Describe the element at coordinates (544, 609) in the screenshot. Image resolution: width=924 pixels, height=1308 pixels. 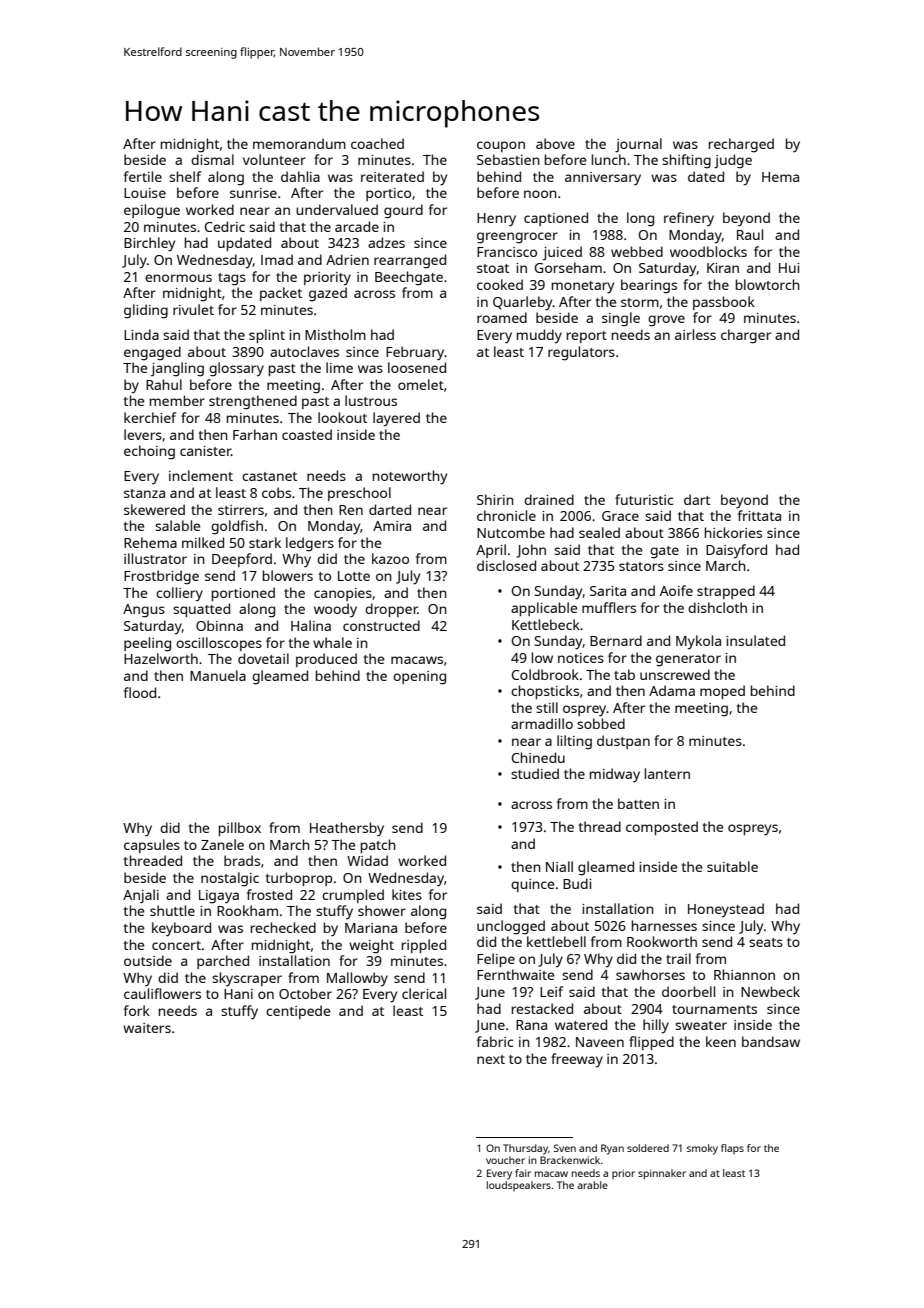
I see `applicable` at that location.
